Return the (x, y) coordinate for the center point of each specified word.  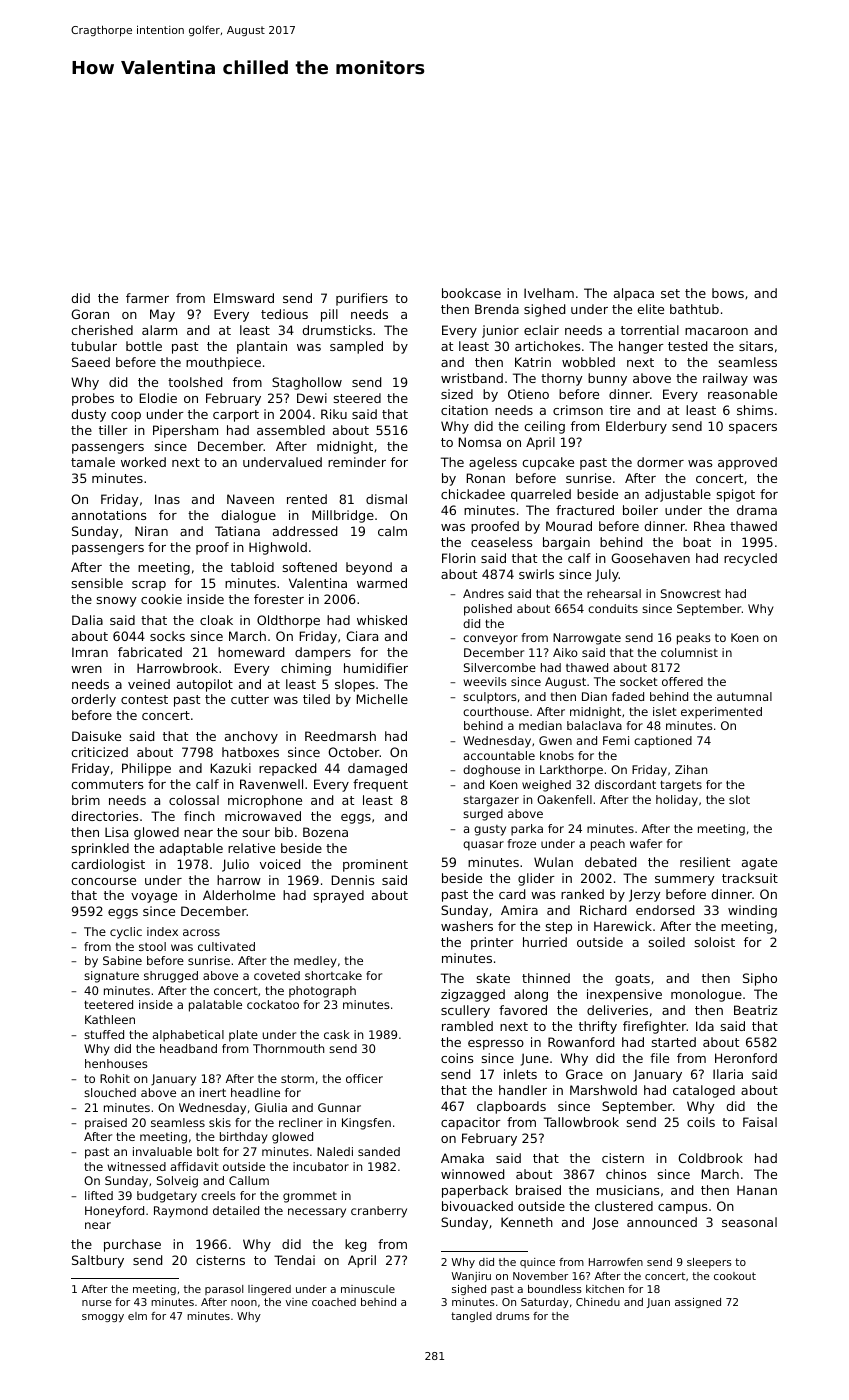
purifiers (362, 299)
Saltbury (98, 1261)
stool (152, 946)
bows (728, 293)
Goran (90, 314)
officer (364, 1078)
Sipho (760, 979)
